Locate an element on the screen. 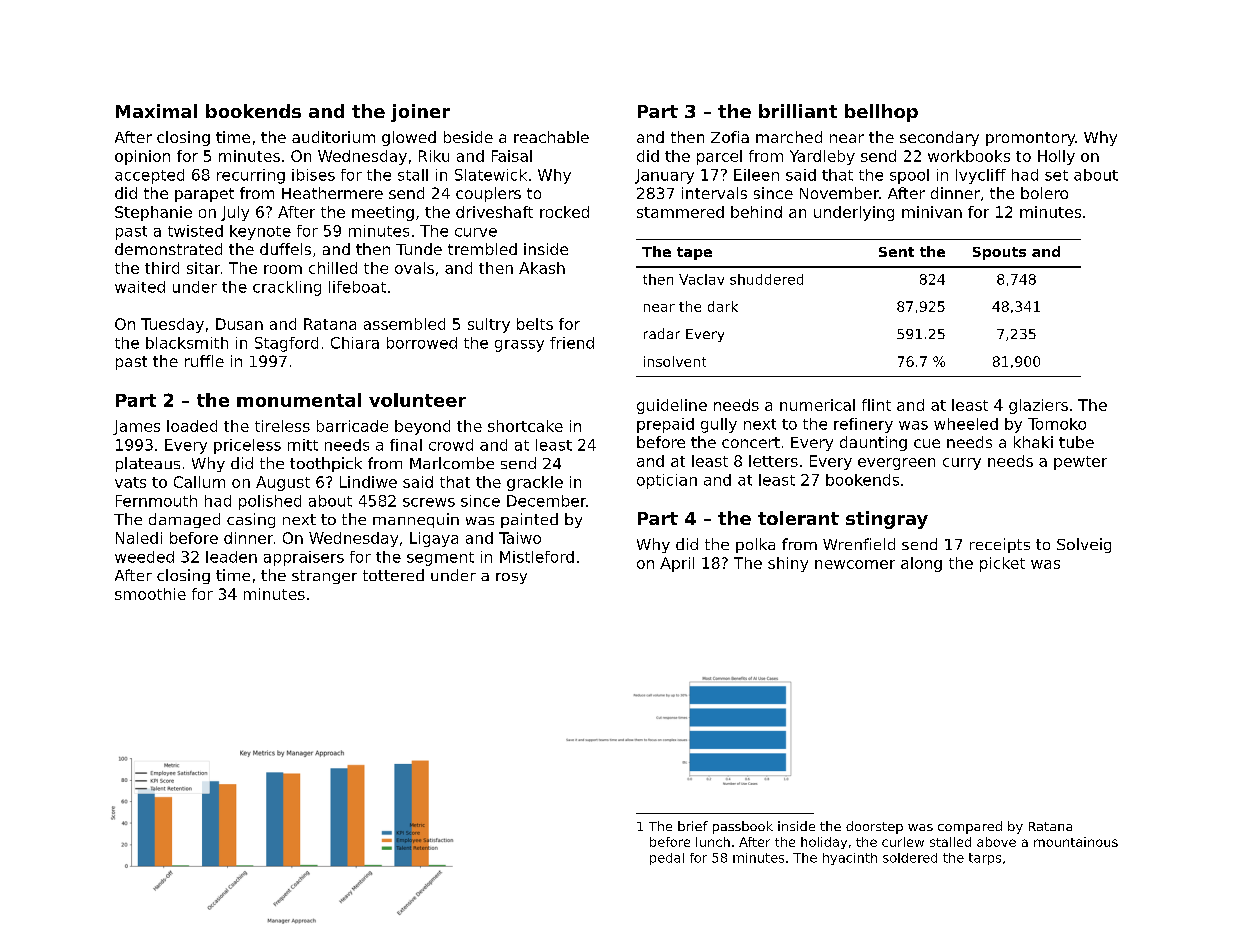 The width and height of the screenshot is (1233, 952). Fernmouth is located at coordinates (156, 501).
